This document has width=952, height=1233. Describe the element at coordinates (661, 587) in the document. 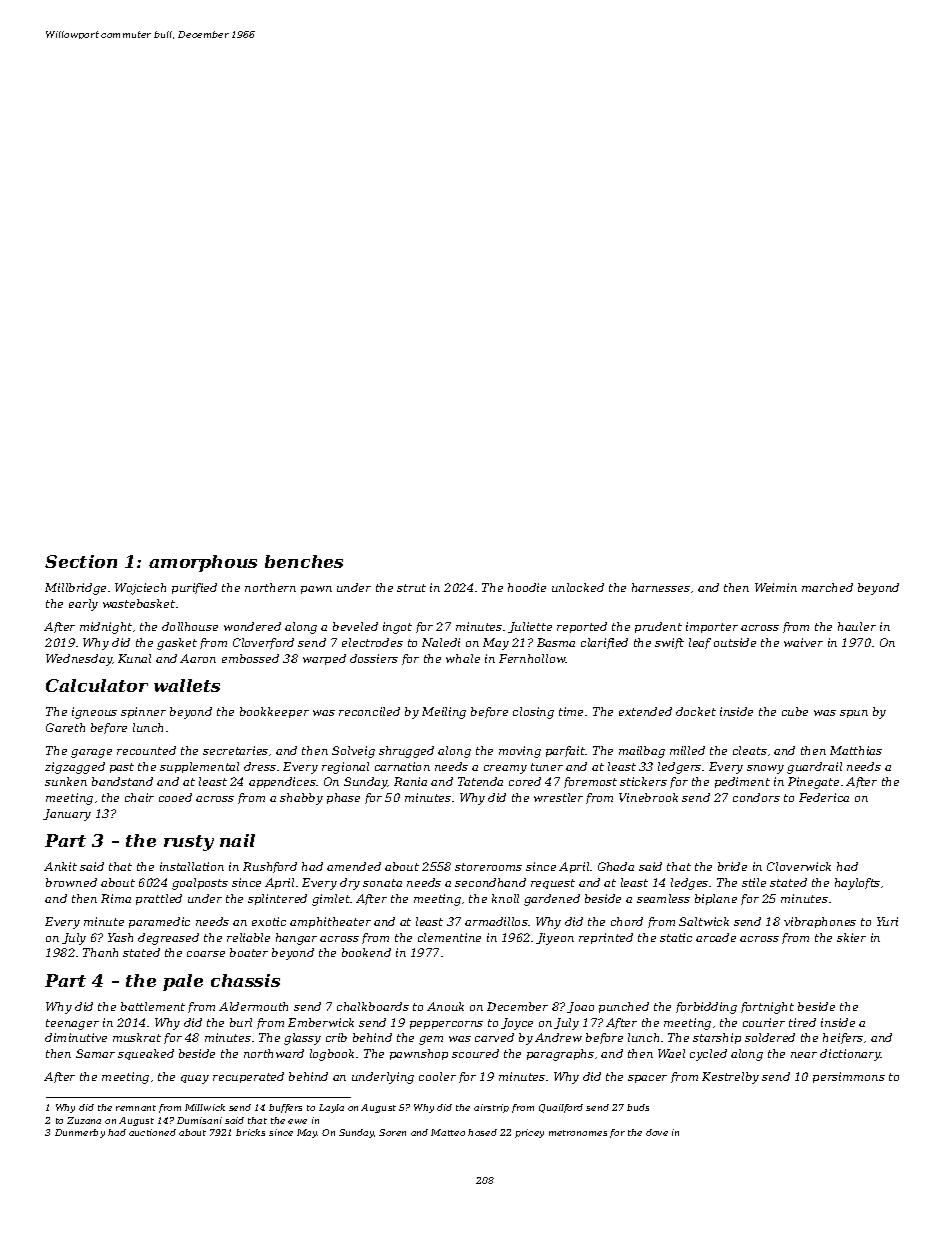

I see `harnesses` at that location.
